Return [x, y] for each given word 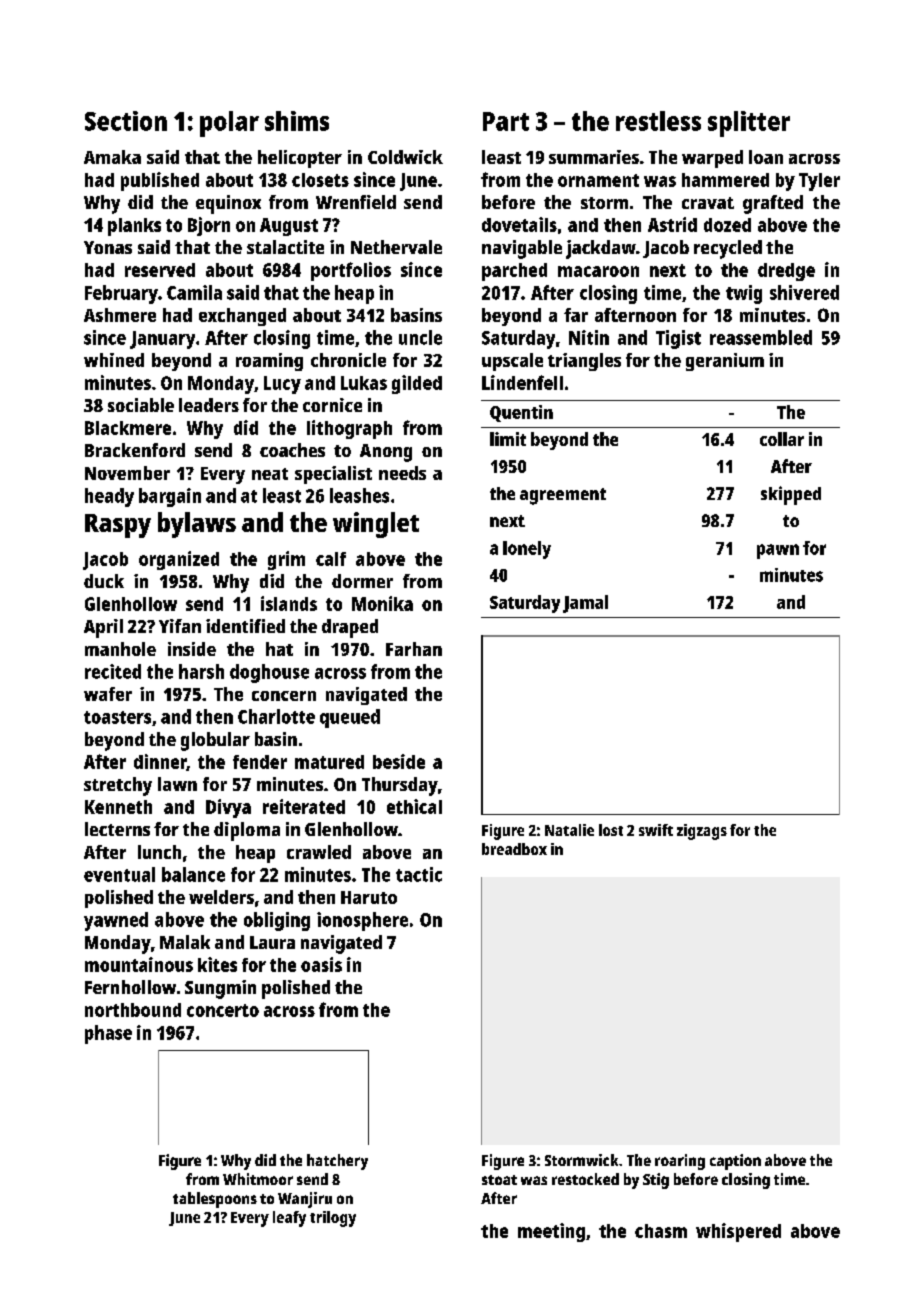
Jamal [585, 604]
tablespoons [215, 1200]
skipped [791, 495]
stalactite [285, 247]
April [103, 628]
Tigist [678, 339]
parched [514, 272]
